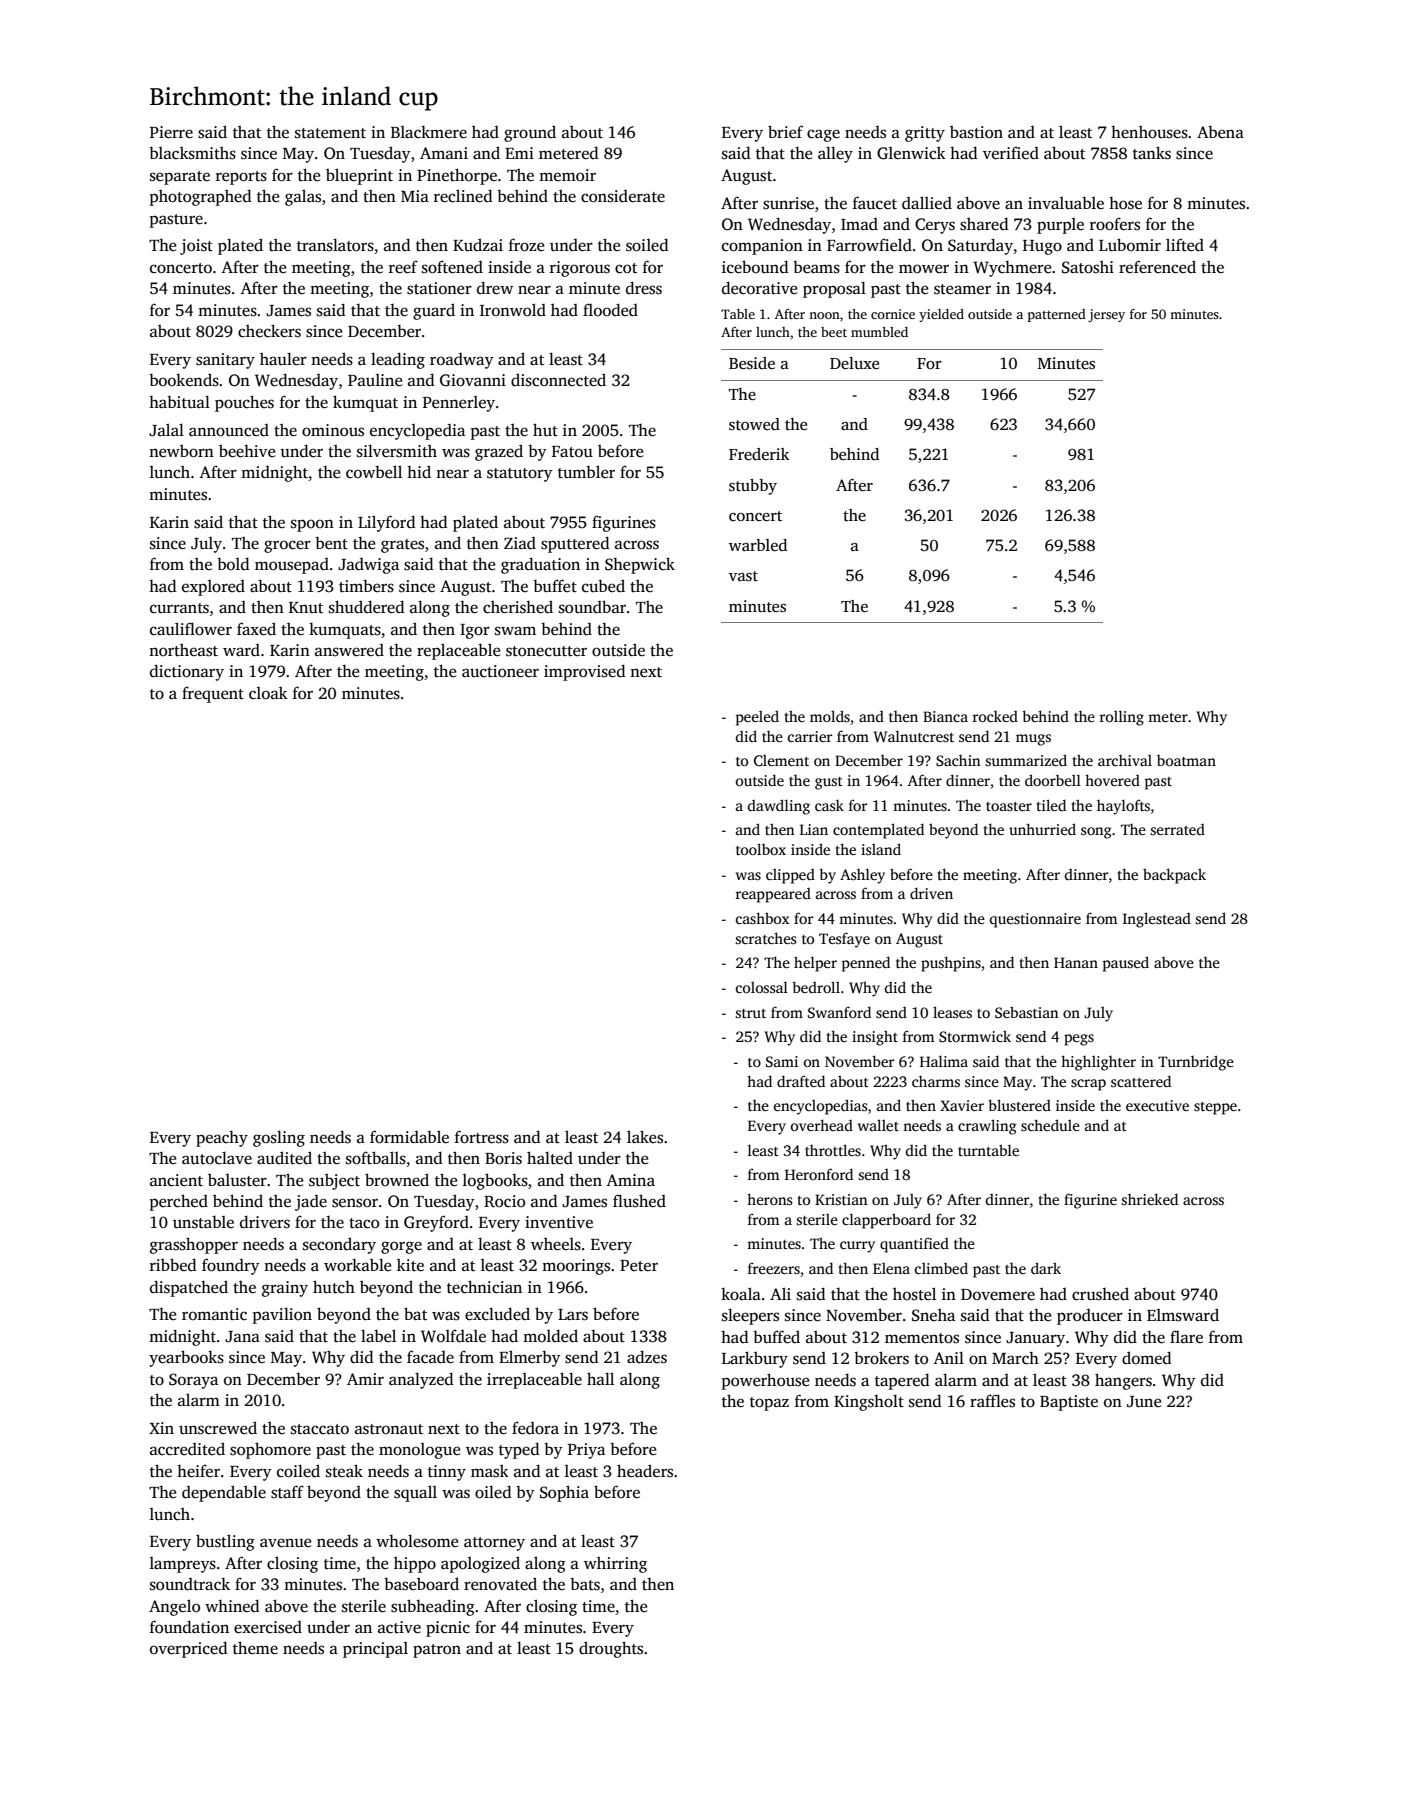 Image resolution: width=1401 pixels, height=1813 pixels. Describe the element at coordinates (430, 1357) in the screenshot. I see `facade` at that location.
